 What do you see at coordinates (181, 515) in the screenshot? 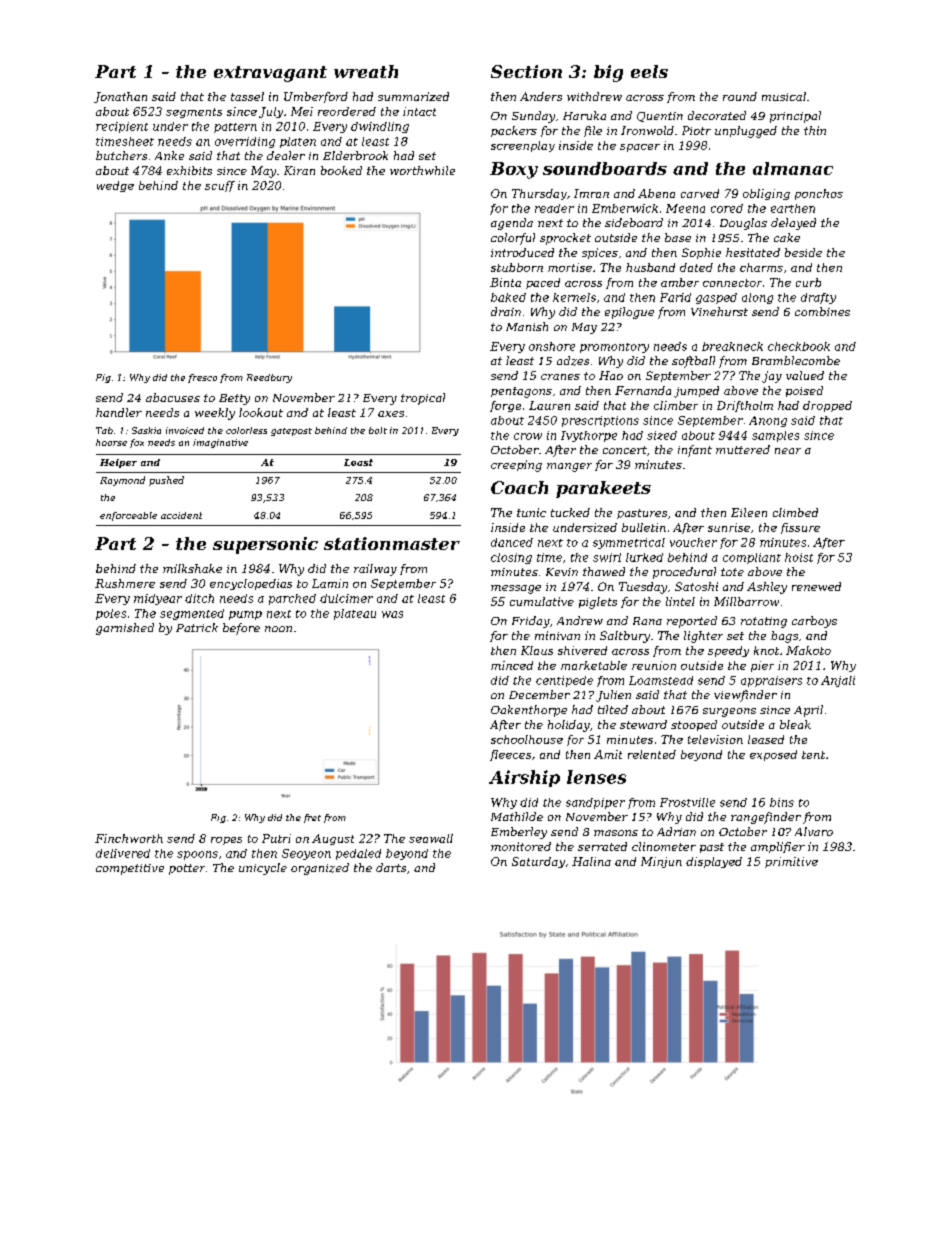
I see `accident` at bounding box center [181, 515].
